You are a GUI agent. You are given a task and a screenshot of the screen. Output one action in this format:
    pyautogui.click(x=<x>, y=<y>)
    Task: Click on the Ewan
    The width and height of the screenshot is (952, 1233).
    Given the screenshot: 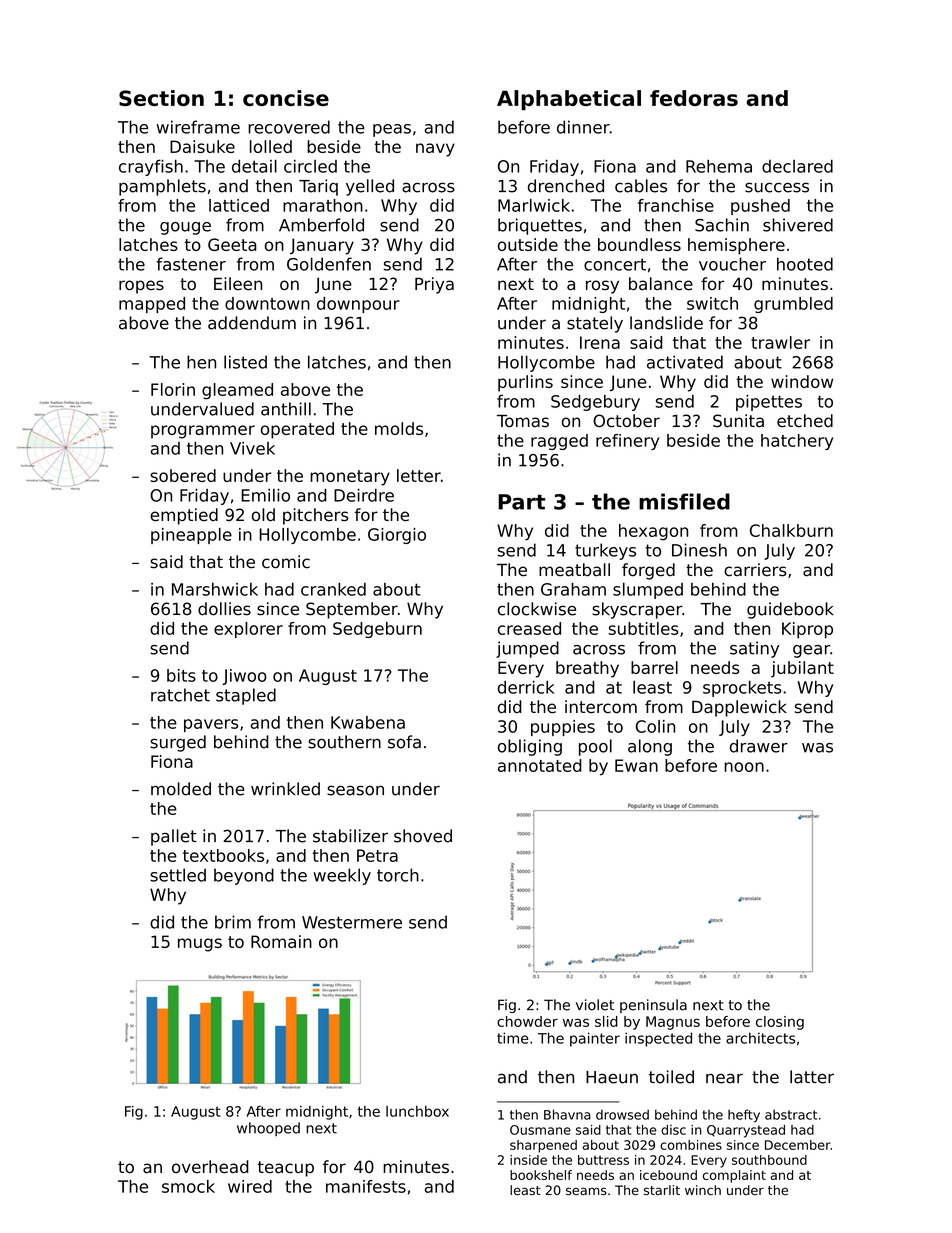 What is the action you would take?
    pyautogui.click(x=636, y=765)
